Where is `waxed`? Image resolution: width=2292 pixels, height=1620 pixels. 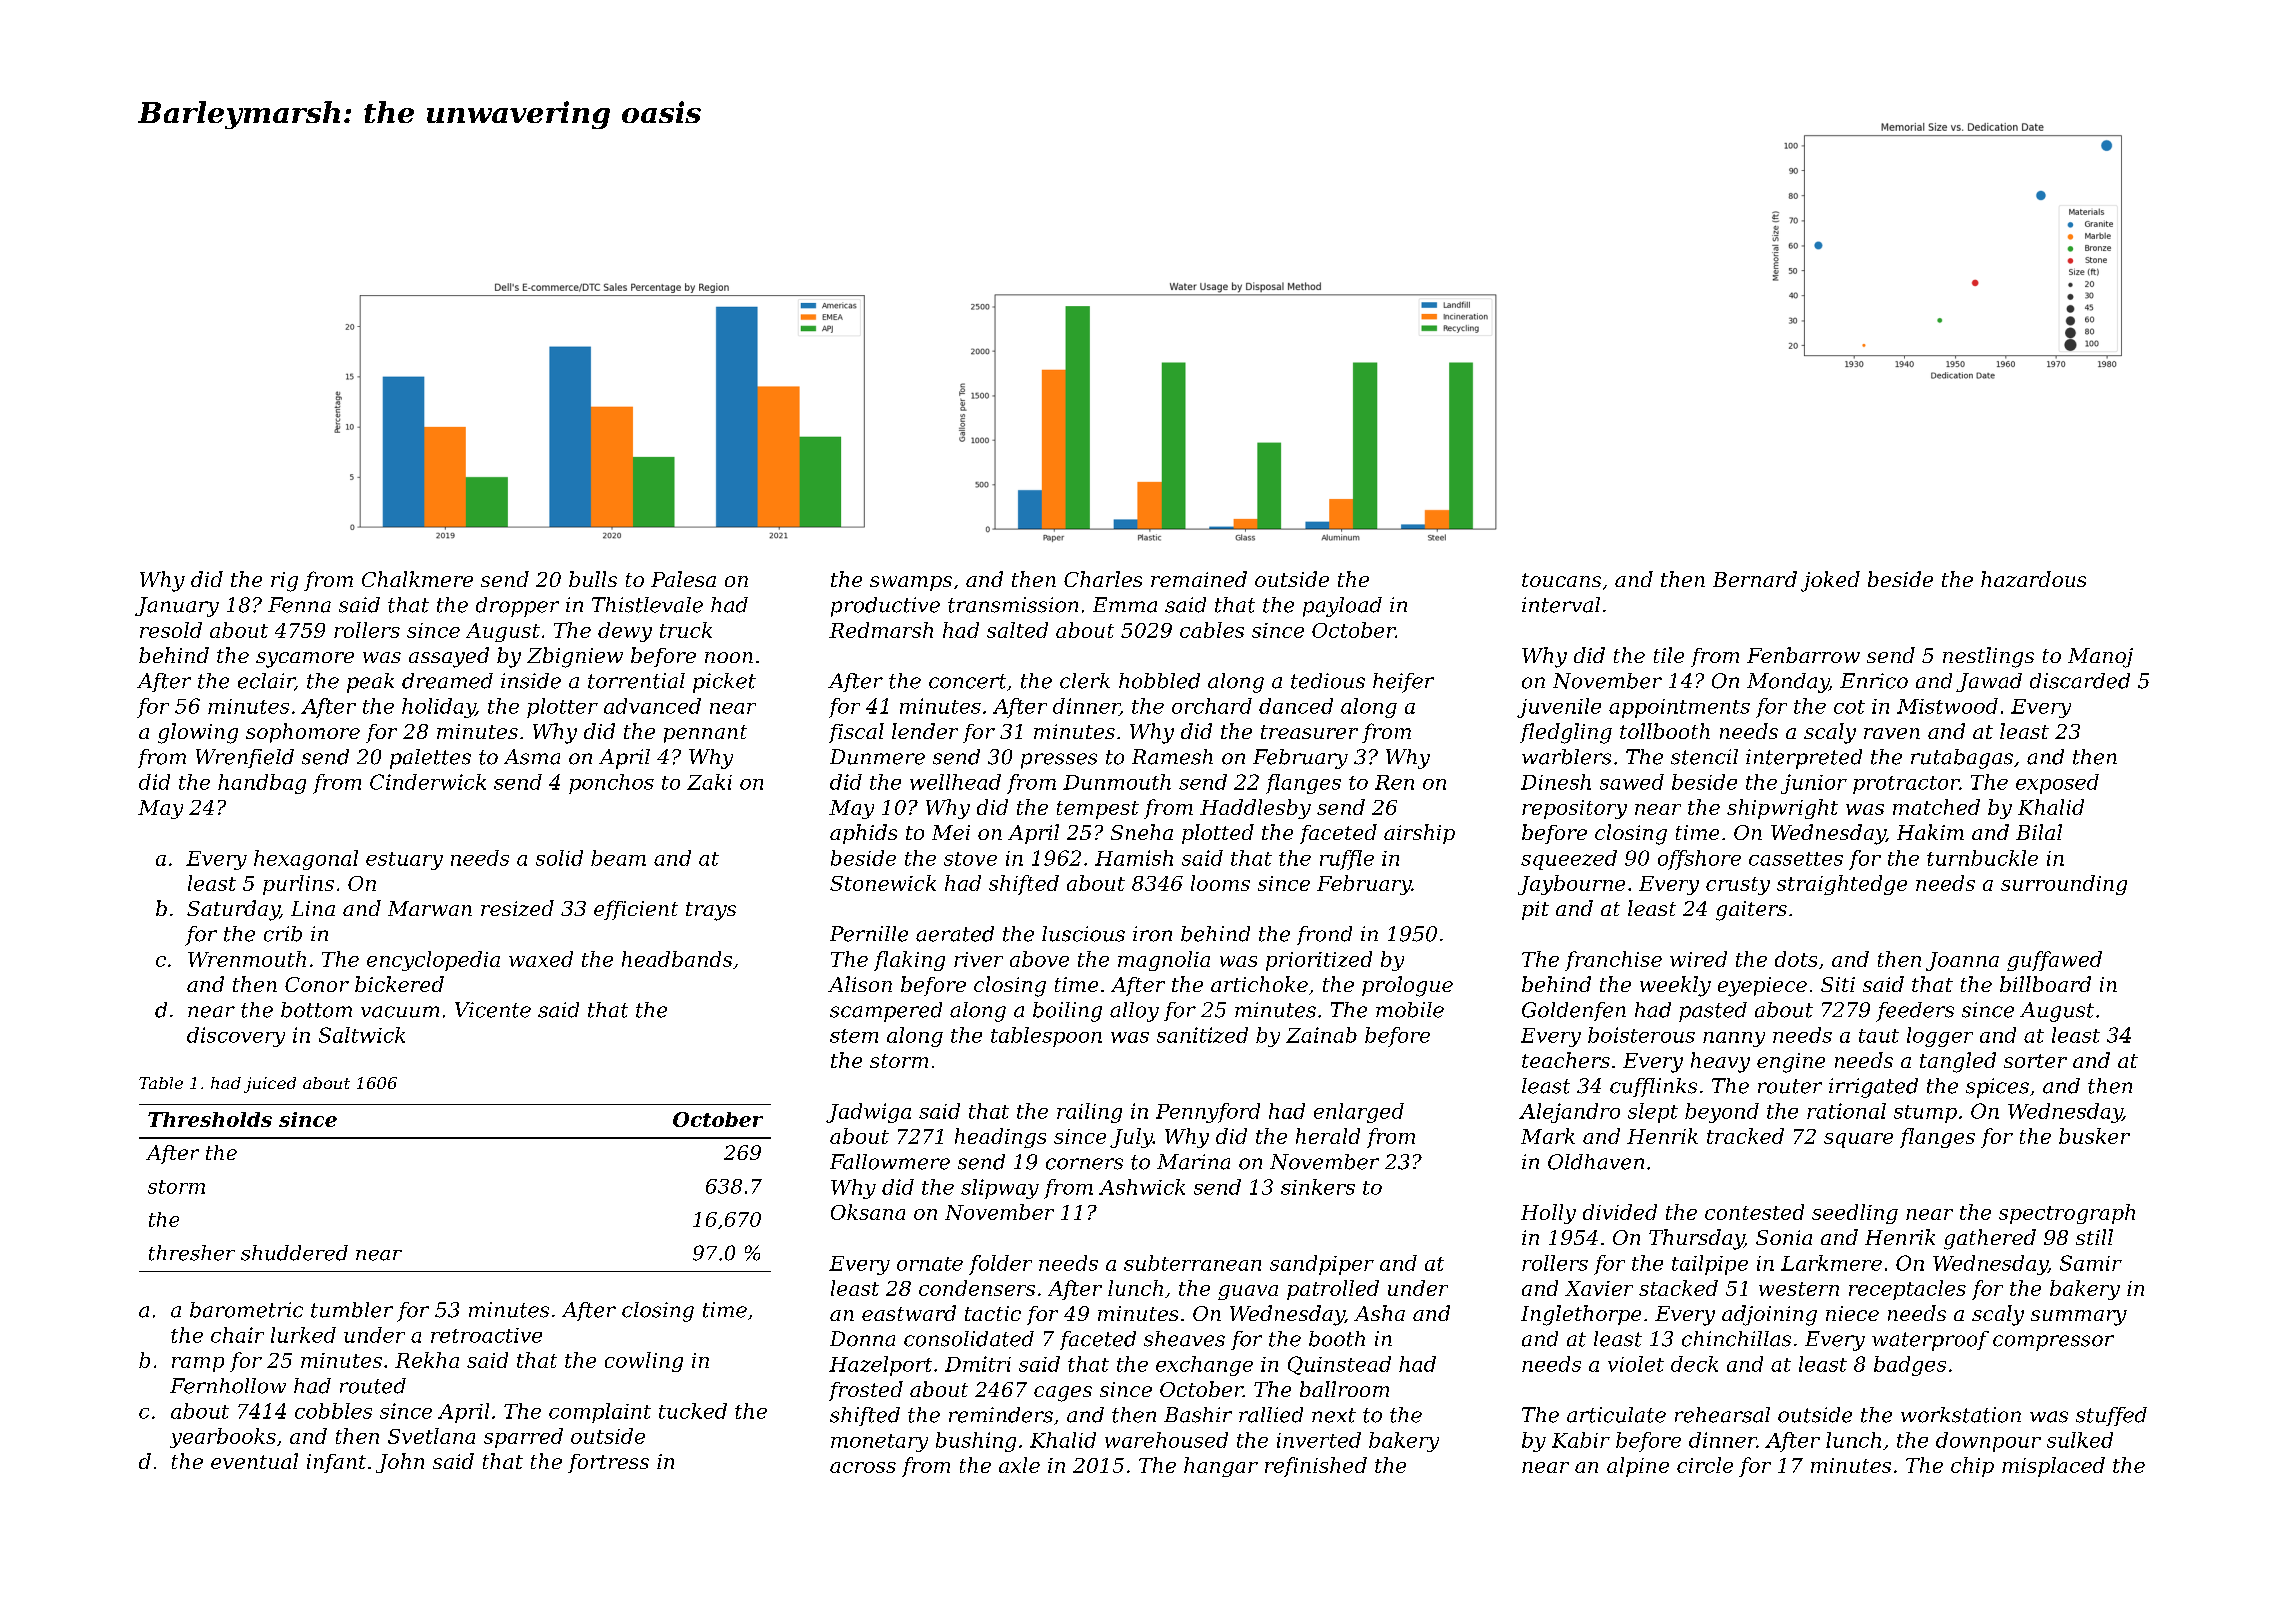
waxed is located at coordinates (541, 959).
